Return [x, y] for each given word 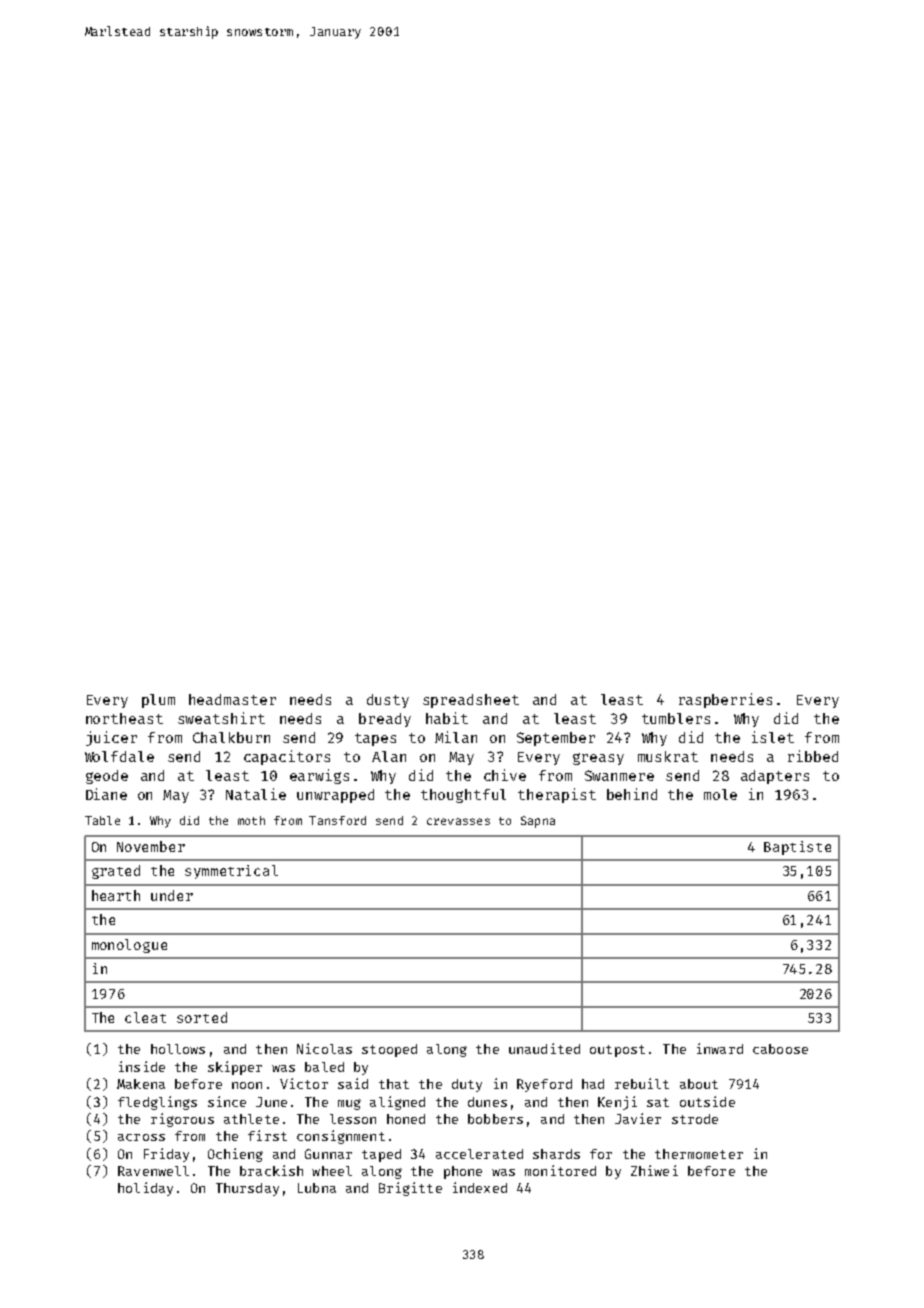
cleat [145, 1017]
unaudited [544, 1048]
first [267, 1135]
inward [720, 1048]
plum [158, 701]
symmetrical [231, 872]
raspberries [725, 700]
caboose [780, 1049]
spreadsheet [471, 701]
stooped [389, 1050]
